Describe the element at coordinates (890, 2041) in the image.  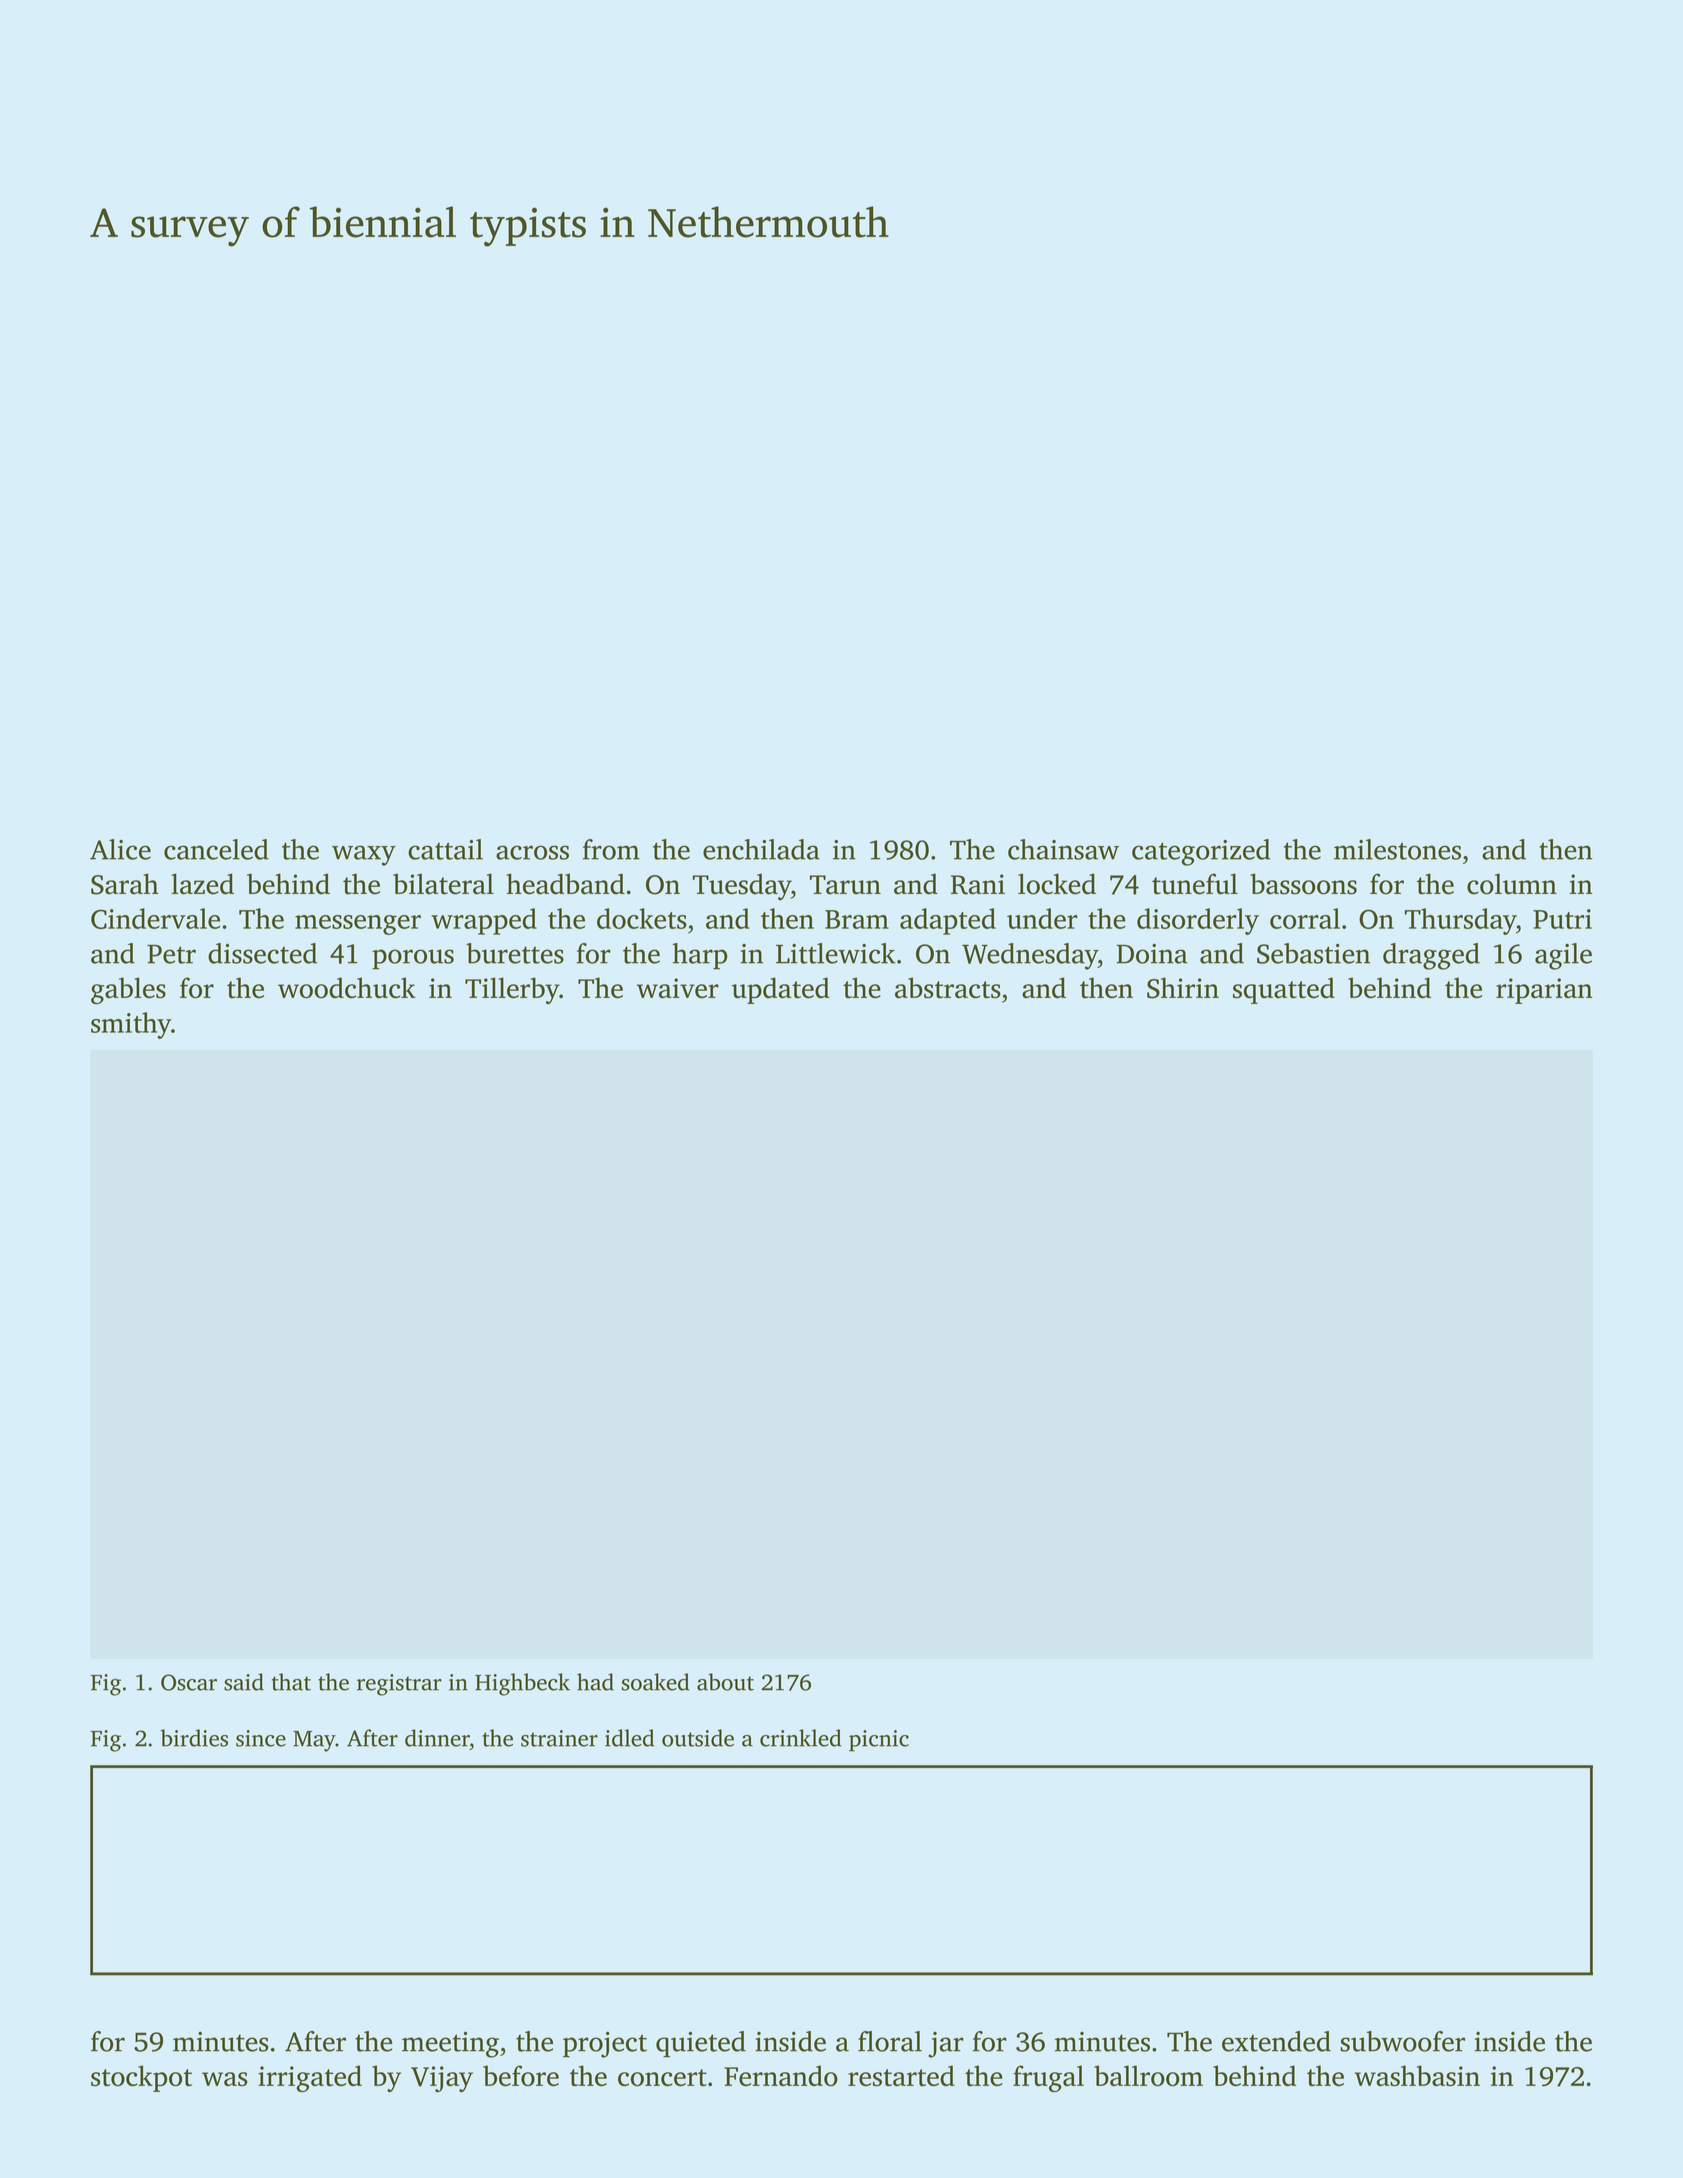
I see `floral` at that location.
